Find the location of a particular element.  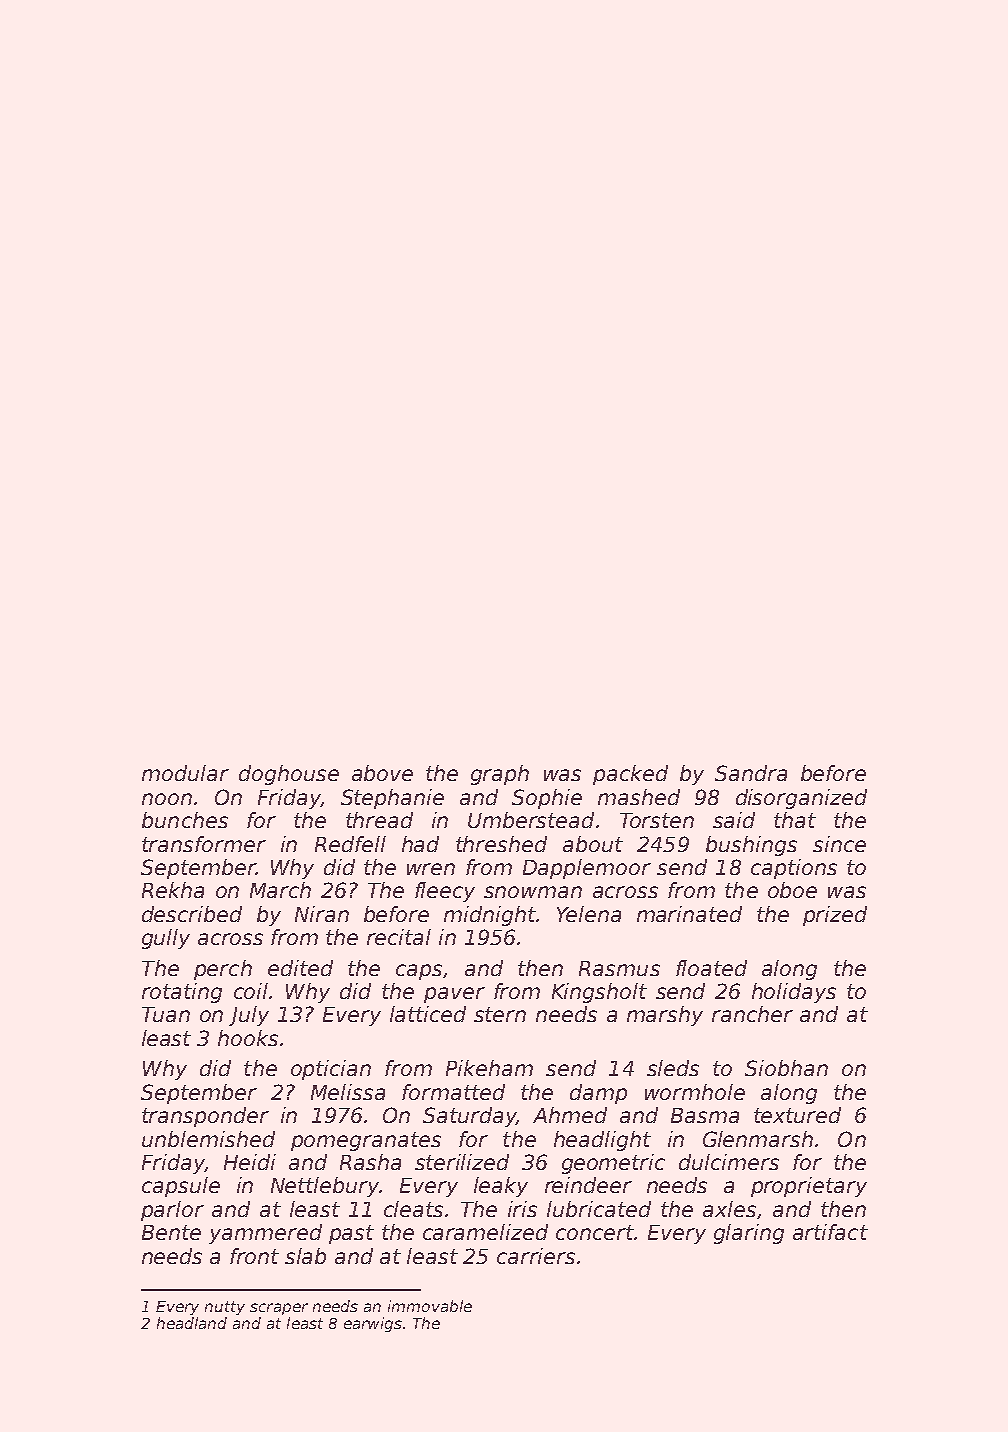

pomegranates is located at coordinates (366, 1141).
